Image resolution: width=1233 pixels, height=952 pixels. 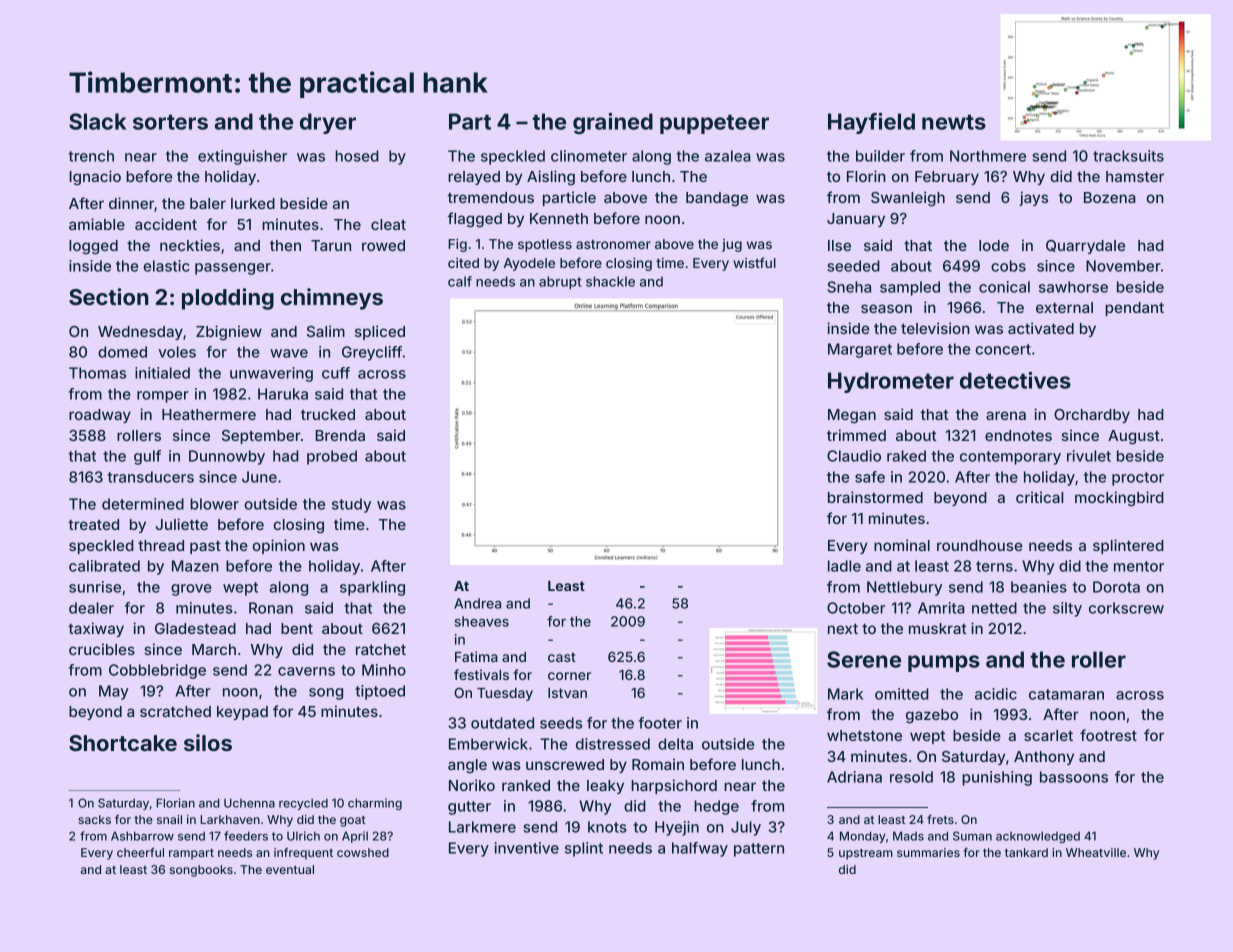 I want to click on cheerful, so click(x=140, y=852).
